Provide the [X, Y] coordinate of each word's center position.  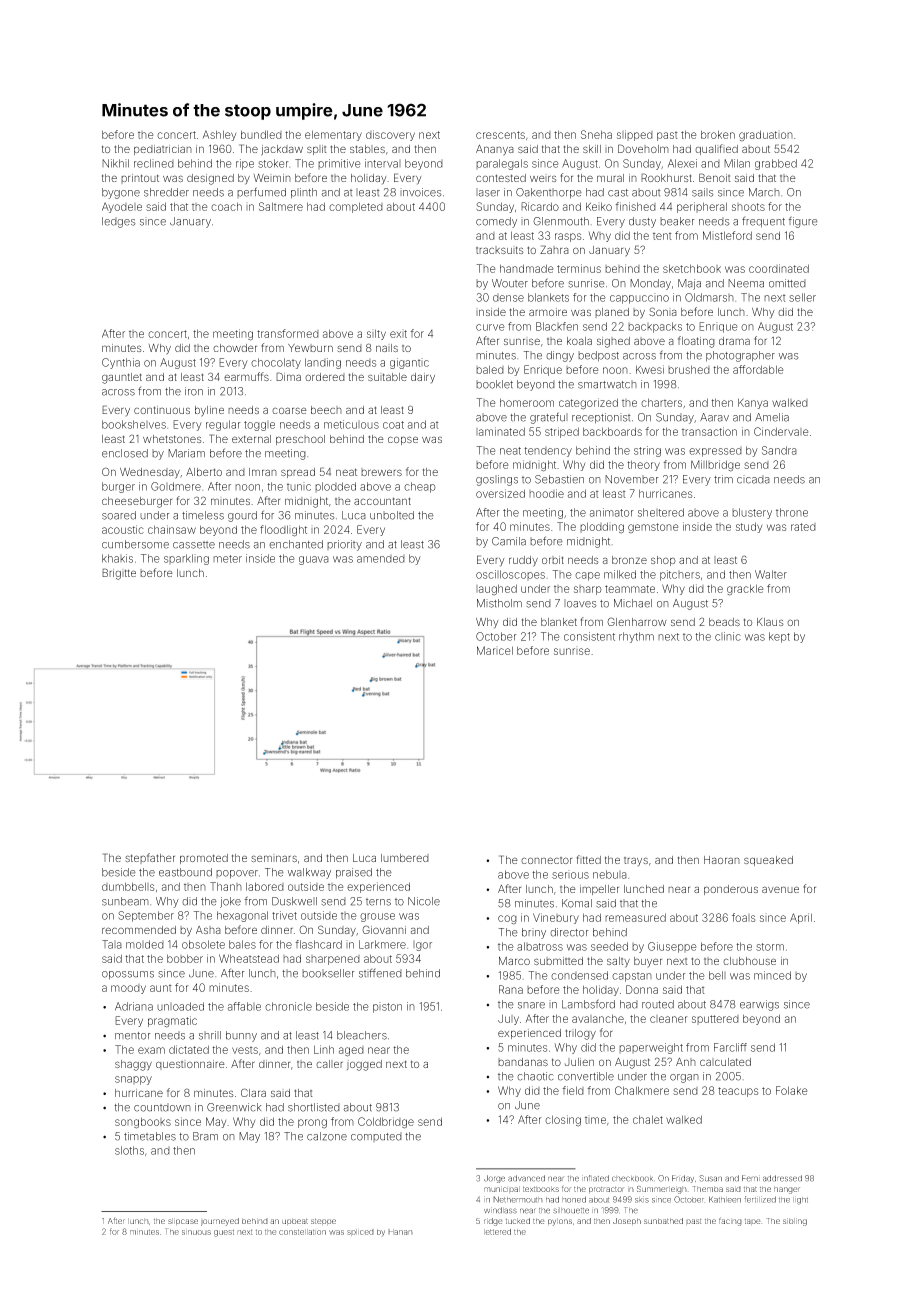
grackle [745, 590]
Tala [112, 944]
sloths [129, 1150]
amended [381, 559]
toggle [259, 426]
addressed [782, 1178]
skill [592, 149]
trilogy [580, 1034]
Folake [791, 1090]
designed [210, 179]
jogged [364, 1065]
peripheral [702, 207]
